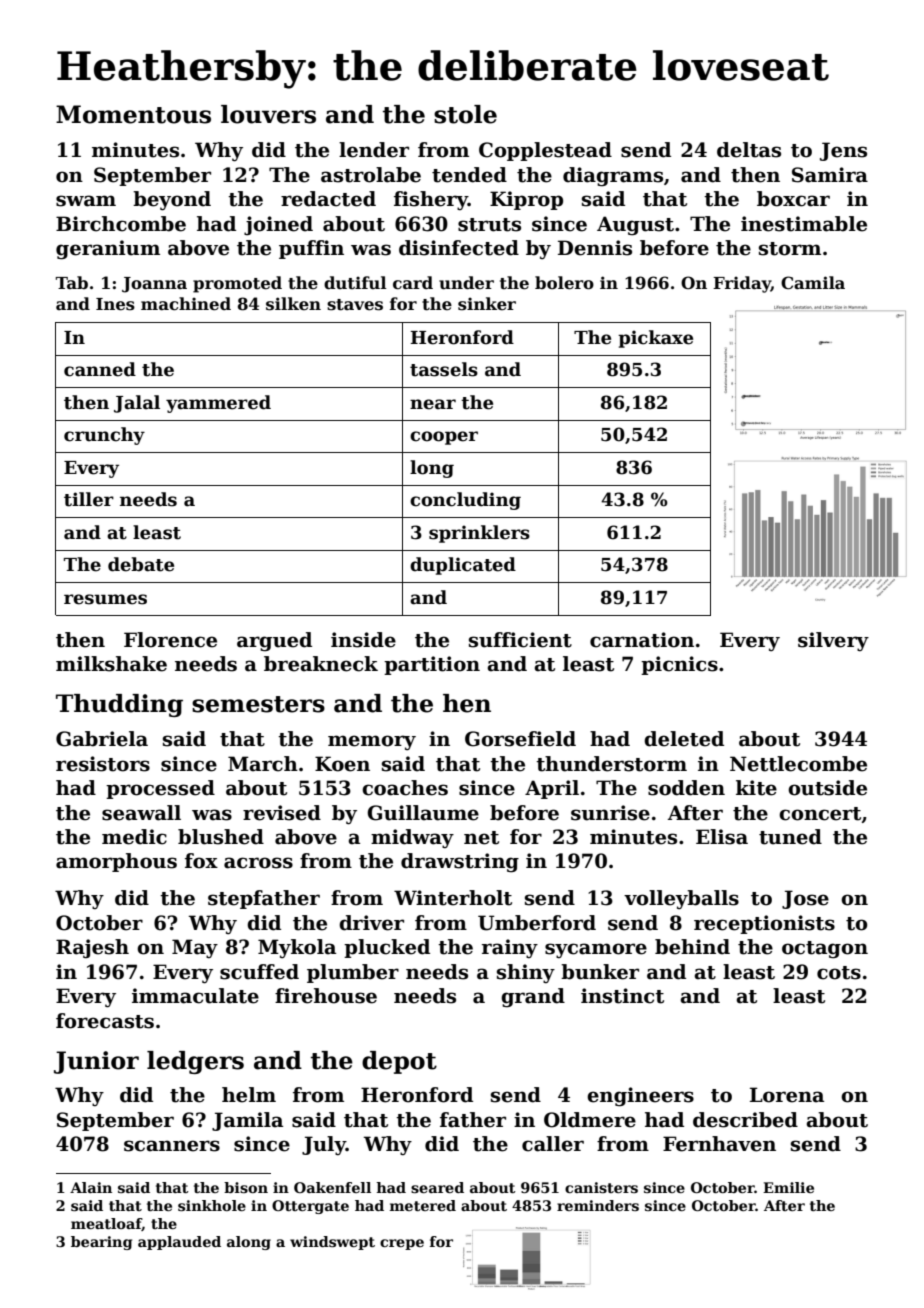  What do you see at coordinates (749, 150) in the document?
I see `deltas` at bounding box center [749, 150].
